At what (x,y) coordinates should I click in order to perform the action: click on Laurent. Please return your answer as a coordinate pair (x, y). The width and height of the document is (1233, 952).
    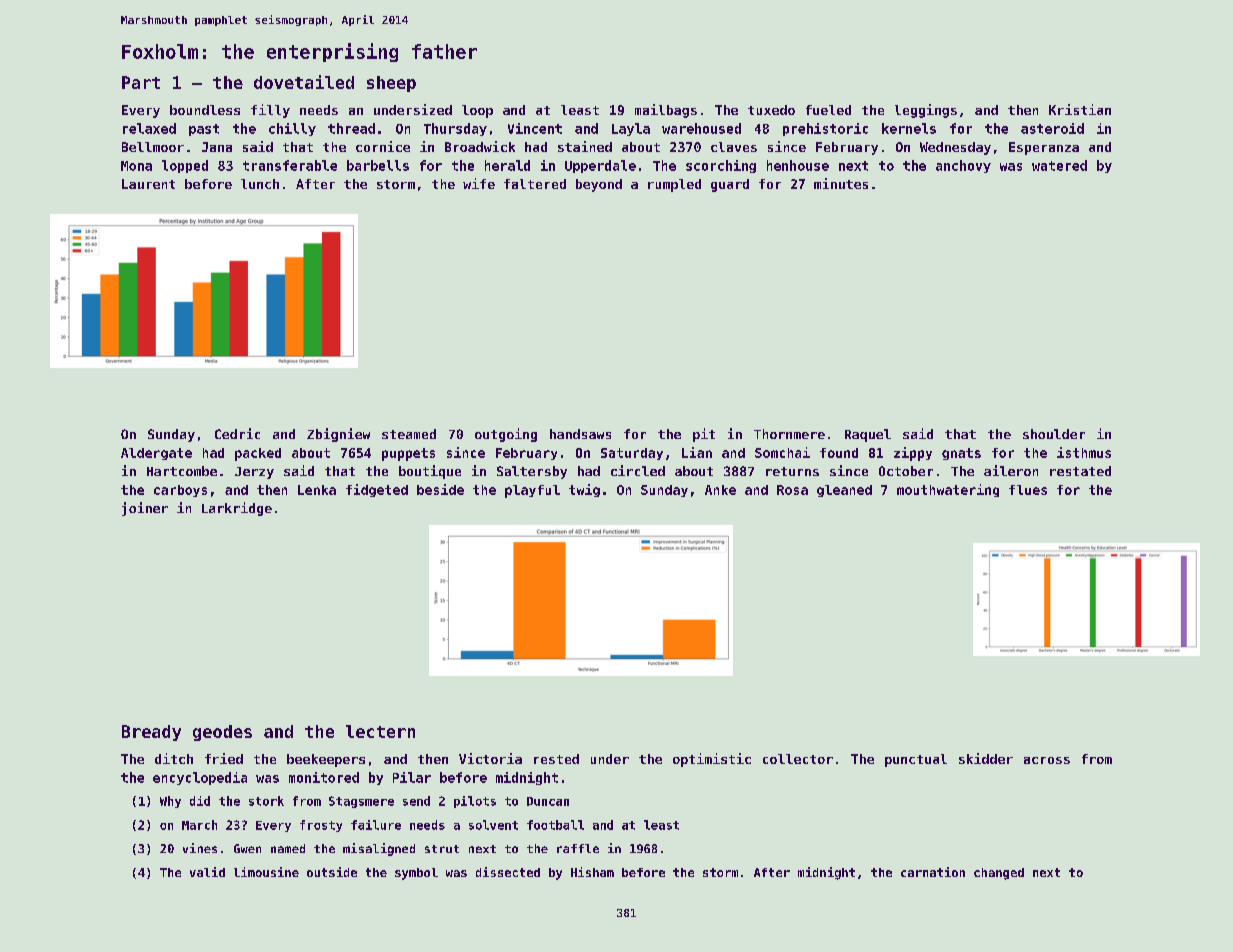
    Looking at the image, I should click on (148, 184).
